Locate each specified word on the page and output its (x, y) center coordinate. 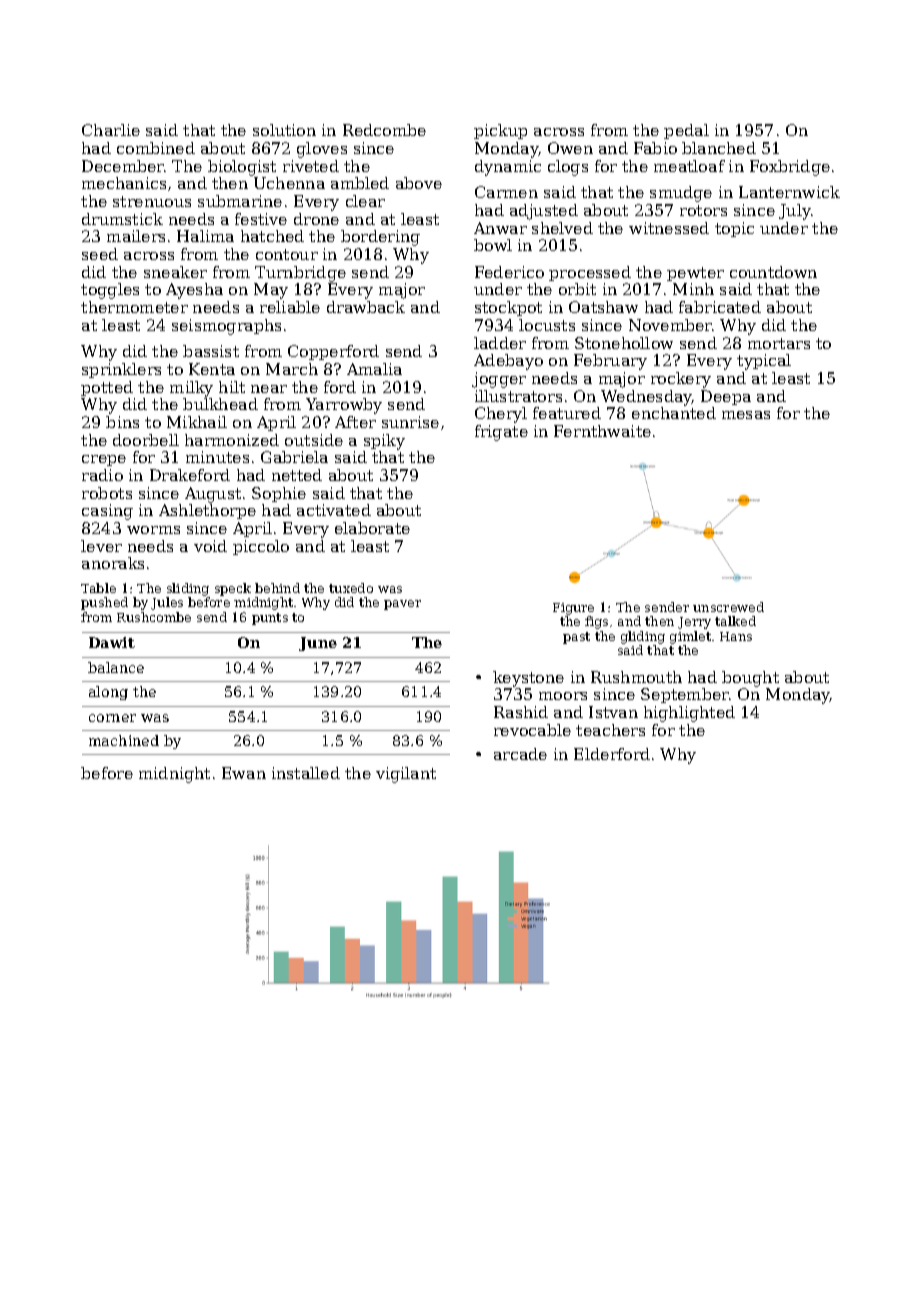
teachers (610, 730)
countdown (773, 272)
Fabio (655, 148)
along (108, 693)
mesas (746, 415)
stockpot (508, 308)
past (576, 638)
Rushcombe (154, 617)
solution (284, 130)
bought (750, 679)
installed (306, 773)
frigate (501, 433)
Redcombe (384, 130)
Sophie (279, 494)
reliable (290, 307)
